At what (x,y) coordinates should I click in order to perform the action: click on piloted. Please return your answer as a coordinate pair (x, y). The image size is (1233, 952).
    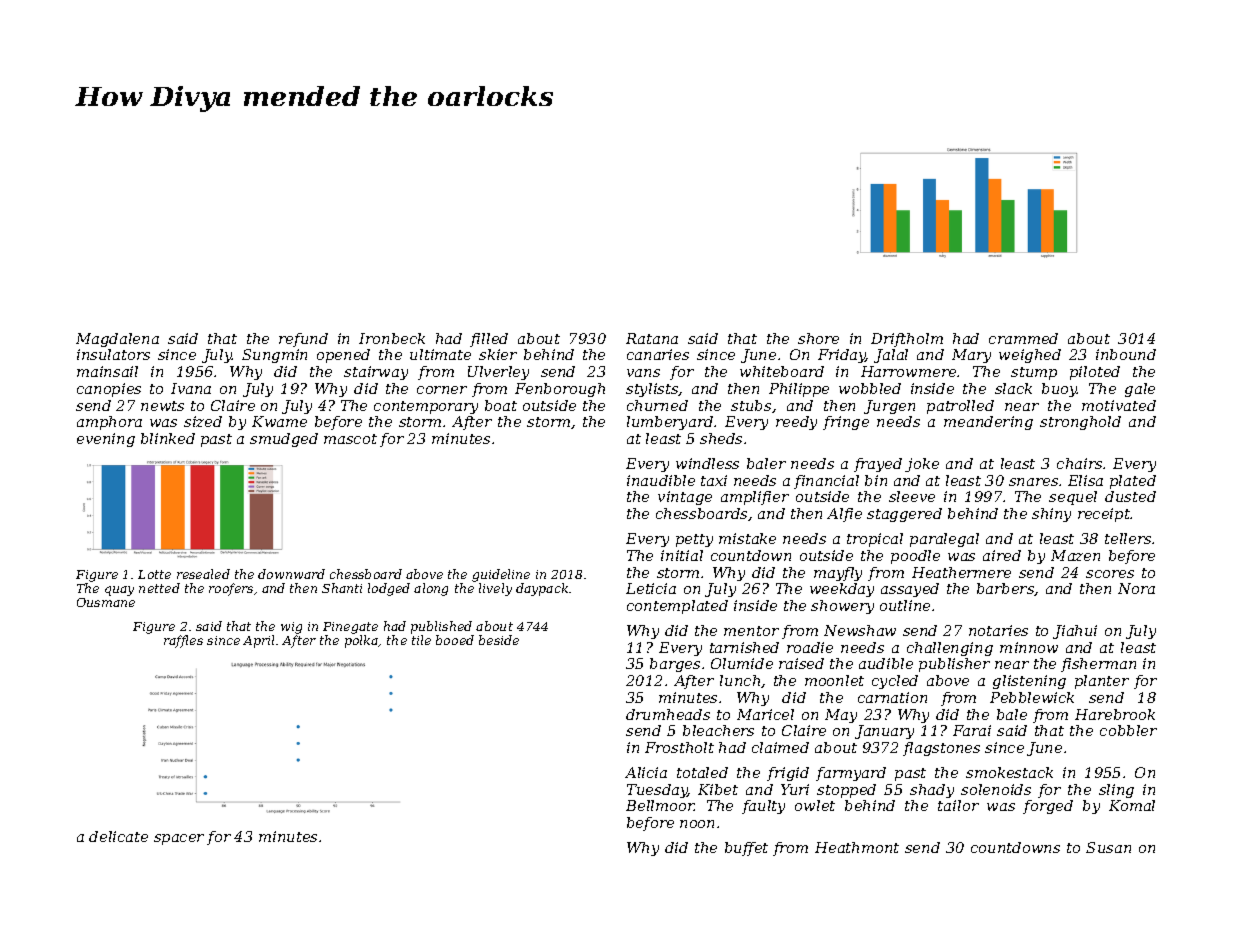
    Looking at the image, I should click on (1095, 373).
